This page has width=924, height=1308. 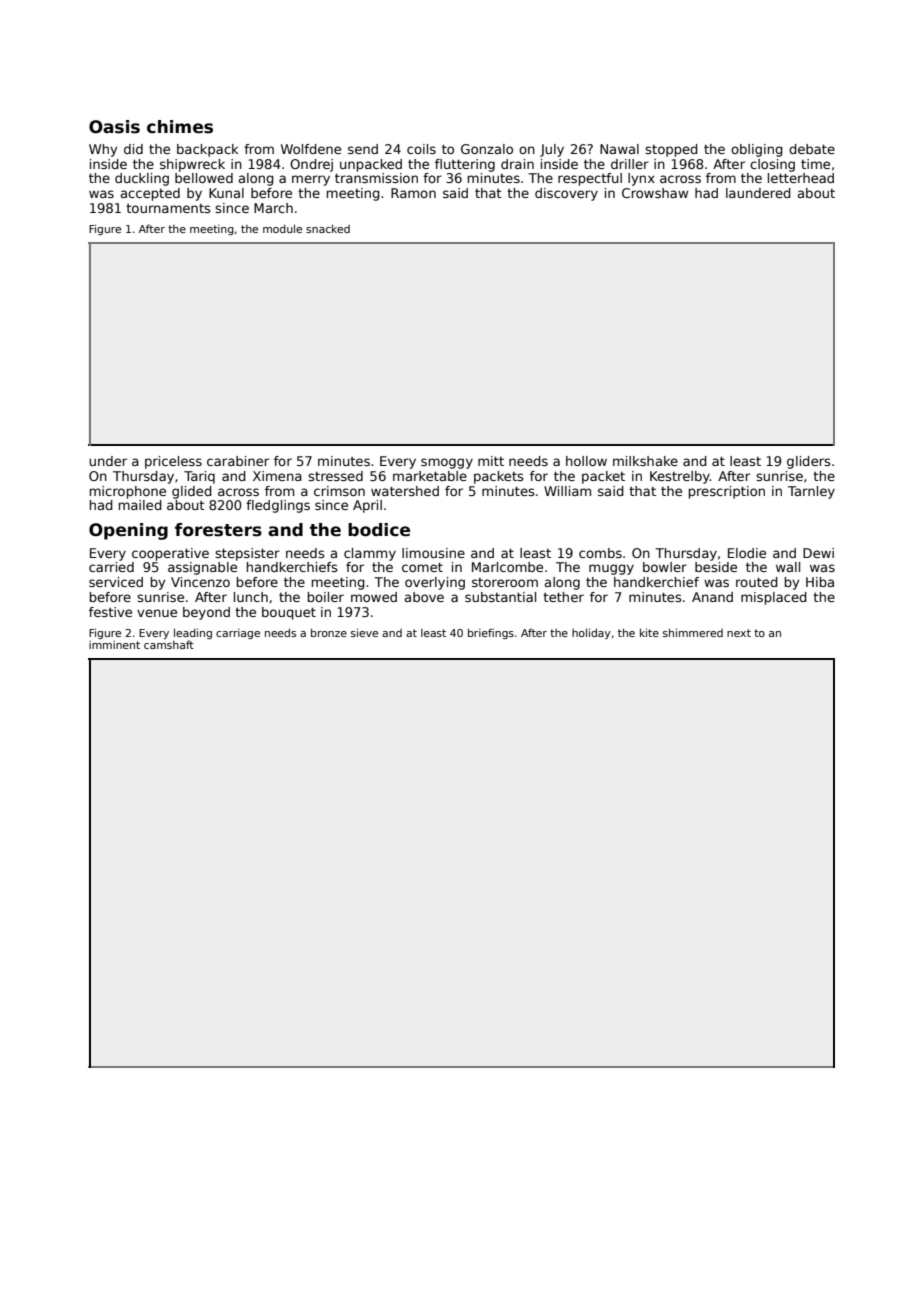 What do you see at coordinates (421, 149) in the page?
I see `coils` at bounding box center [421, 149].
